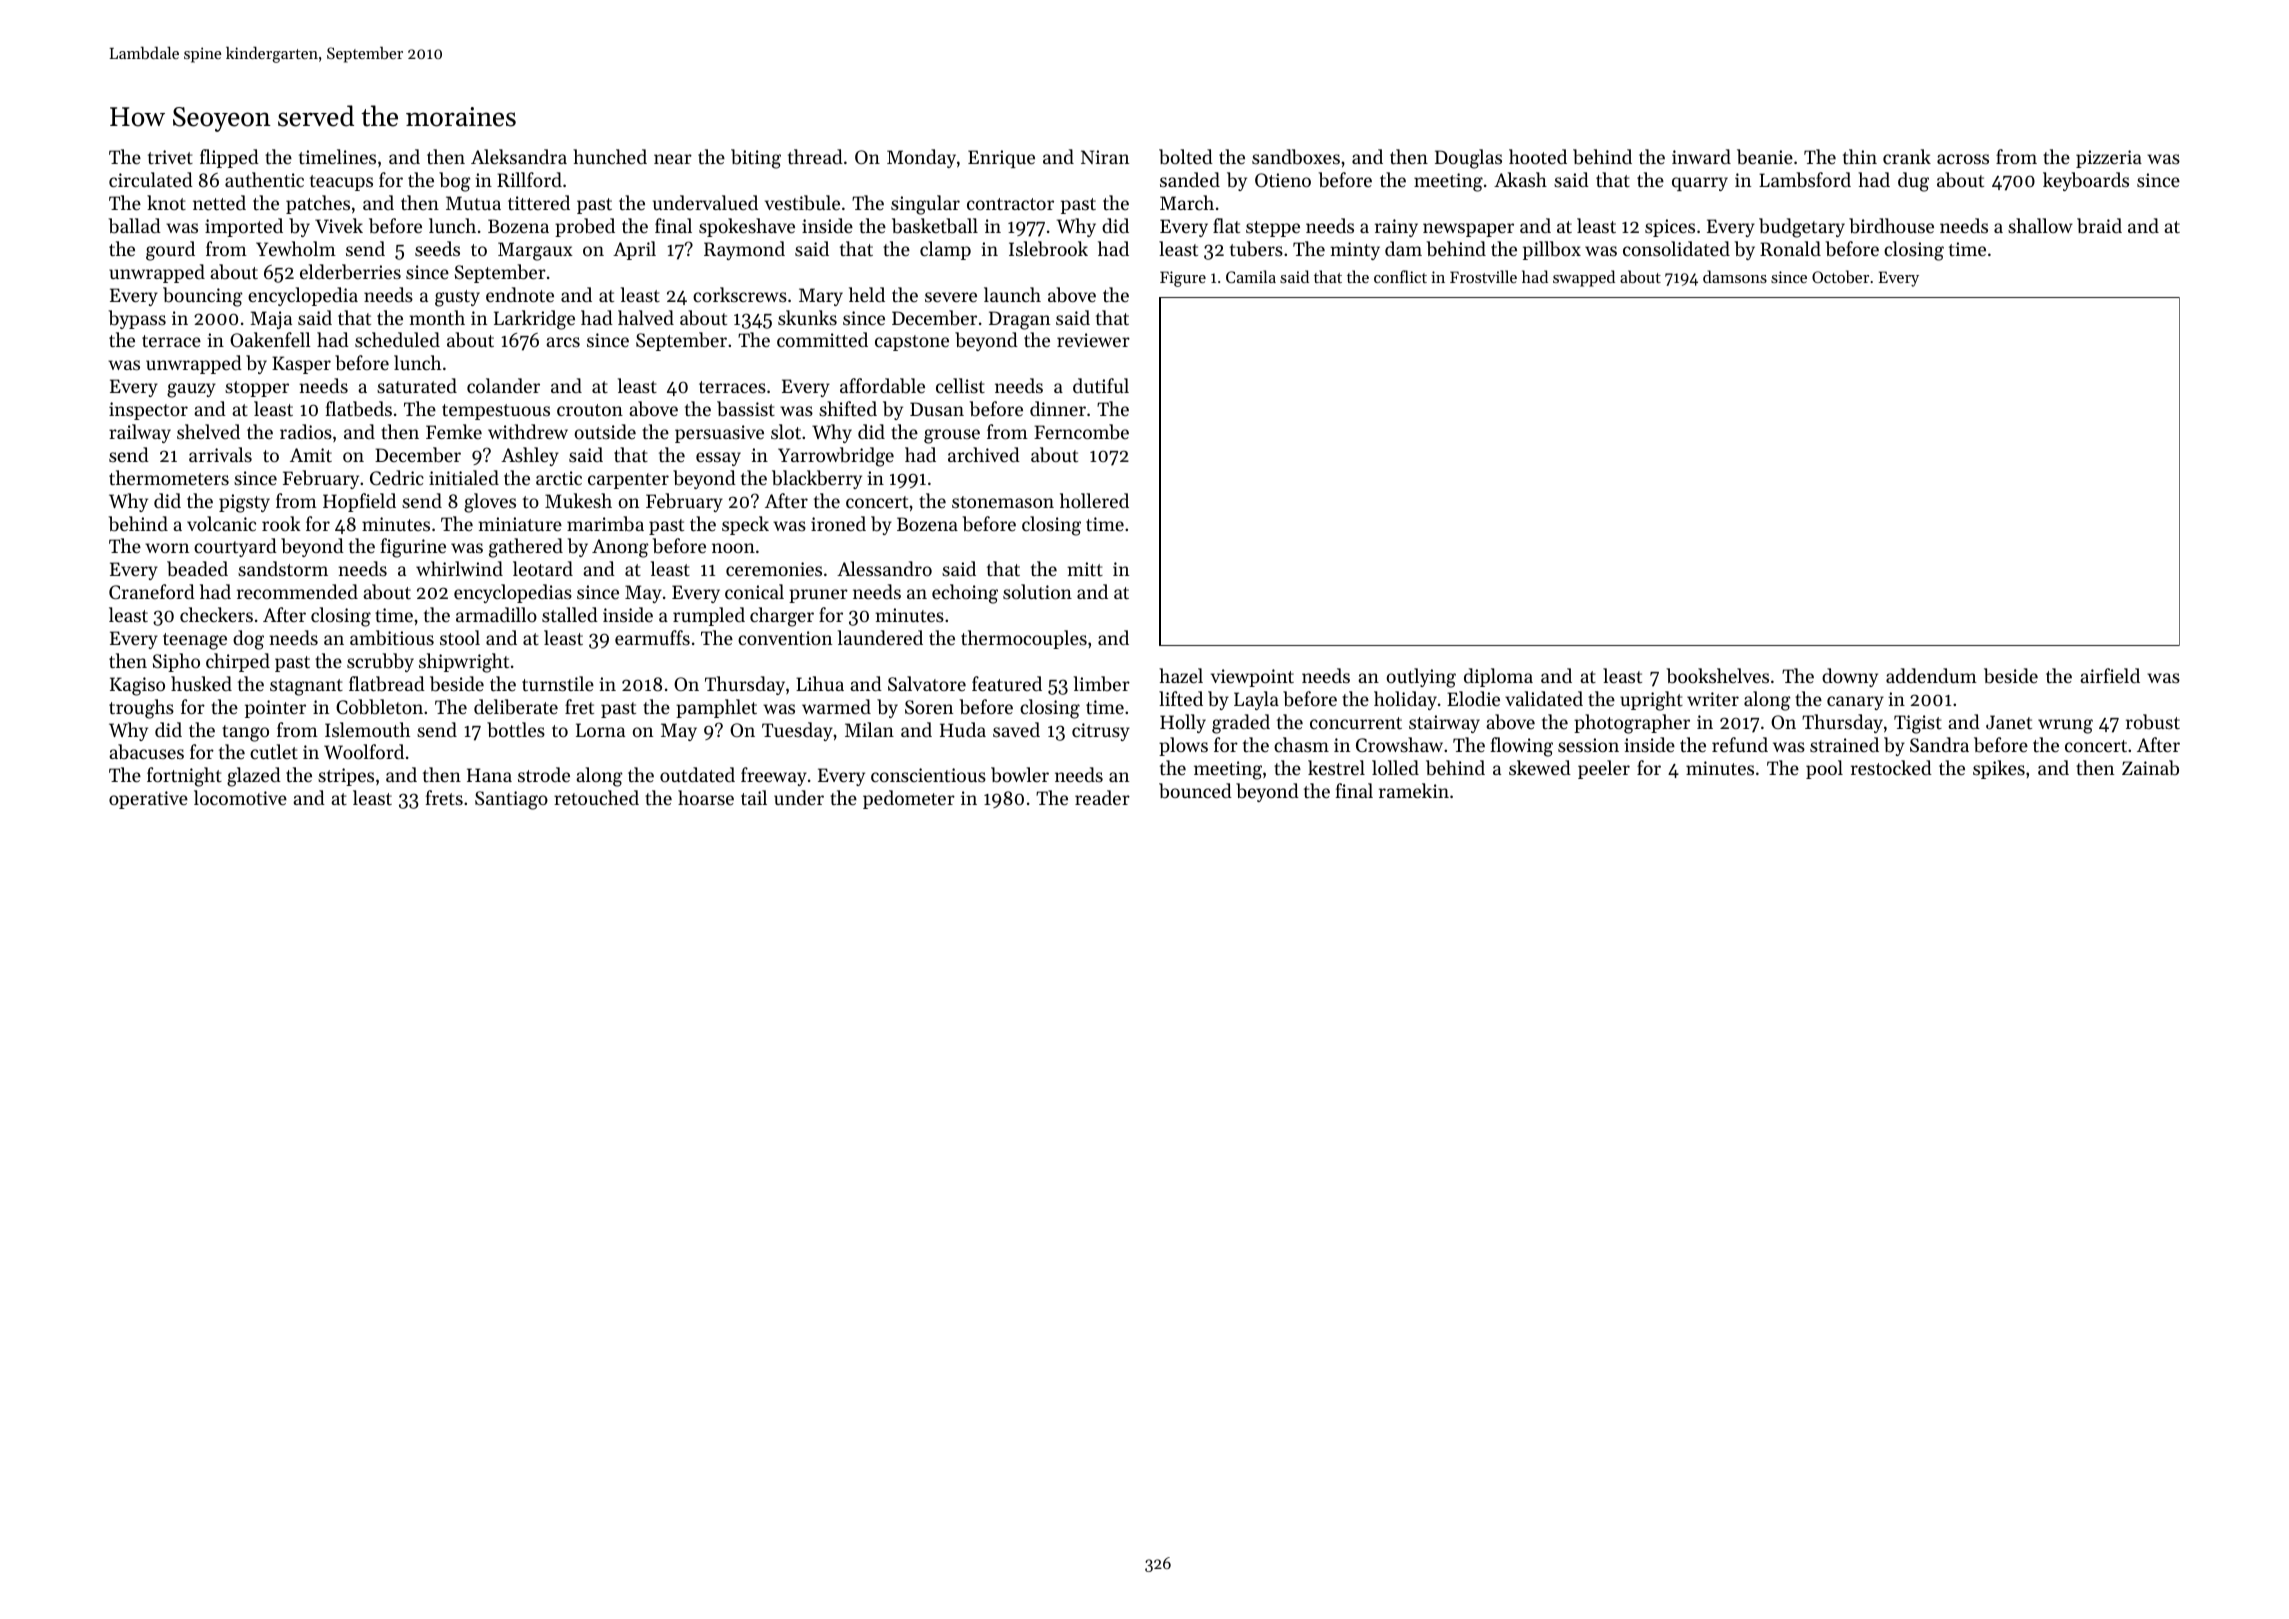 This image has width=2289, height=1619. What do you see at coordinates (673, 159) in the image?
I see `near` at bounding box center [673, 159].
